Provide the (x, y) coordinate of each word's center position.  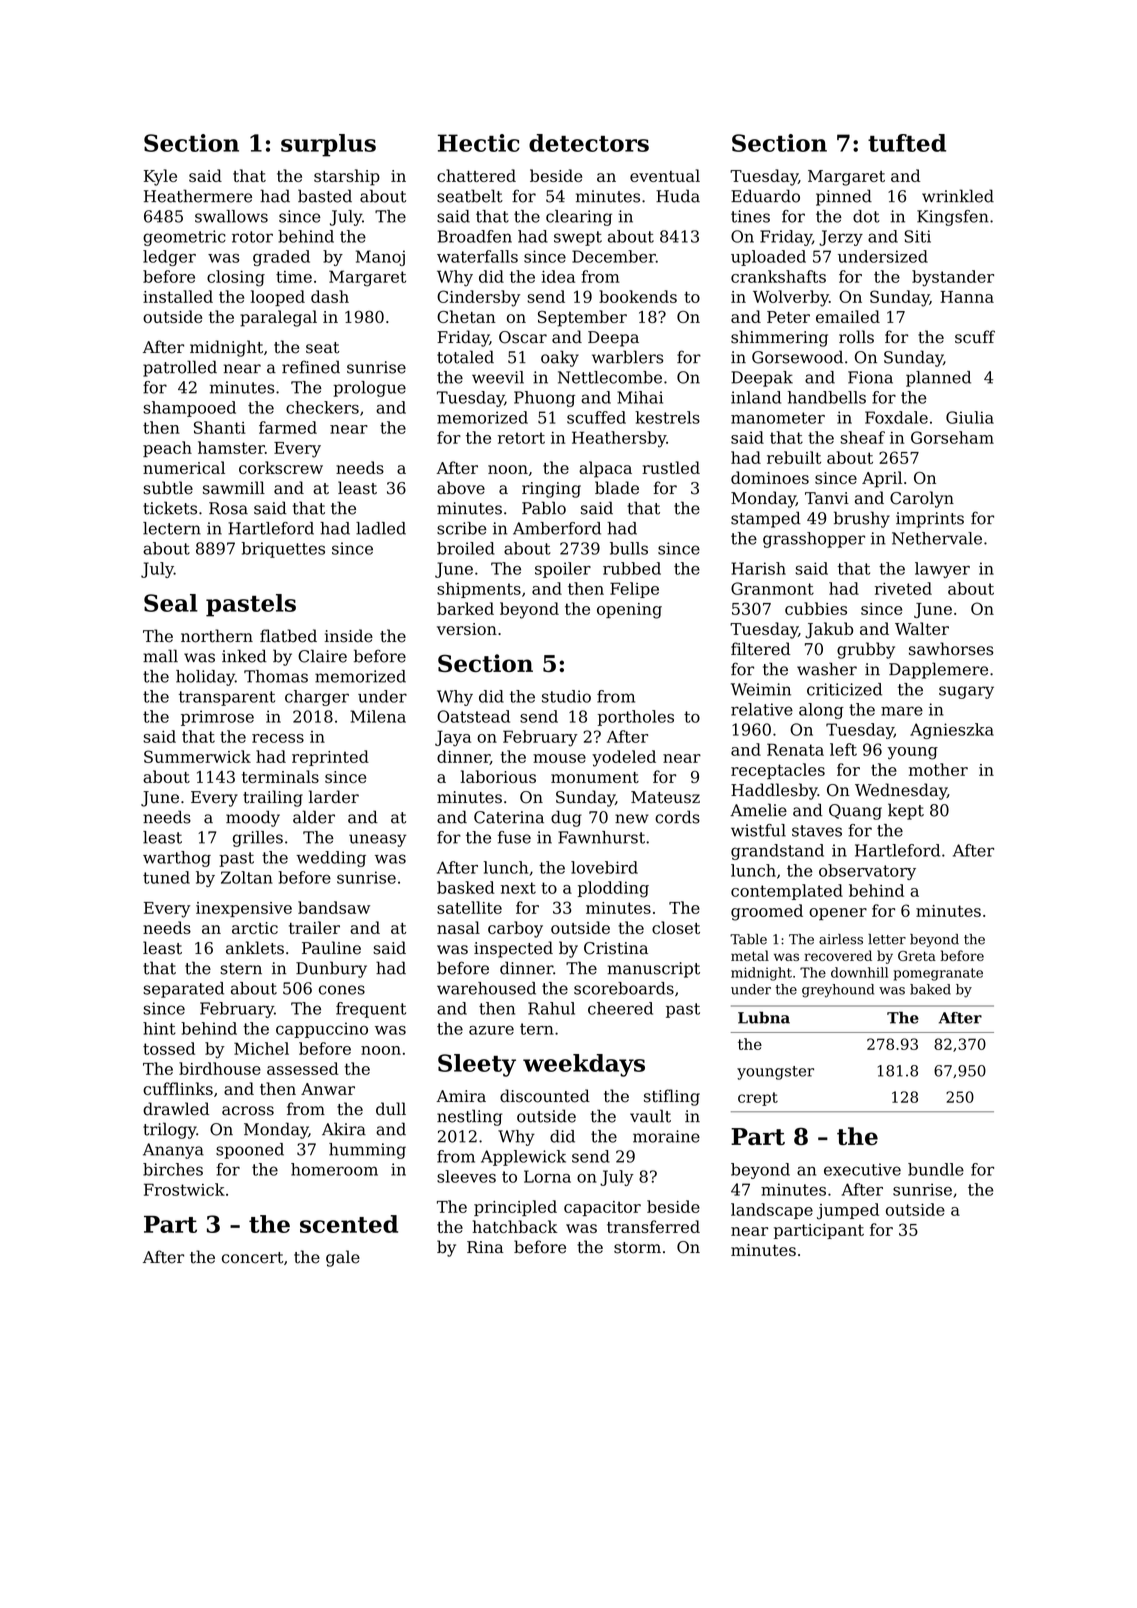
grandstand (777, 852)
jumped (848, 1211)
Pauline (331, 948)
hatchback (515, 1226)
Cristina (616, 948)
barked (465, 608)
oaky (560, 358)
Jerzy (841, 238)
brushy (862, 519)
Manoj (380, 258)
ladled (381, 528)
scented (349, 1224)
